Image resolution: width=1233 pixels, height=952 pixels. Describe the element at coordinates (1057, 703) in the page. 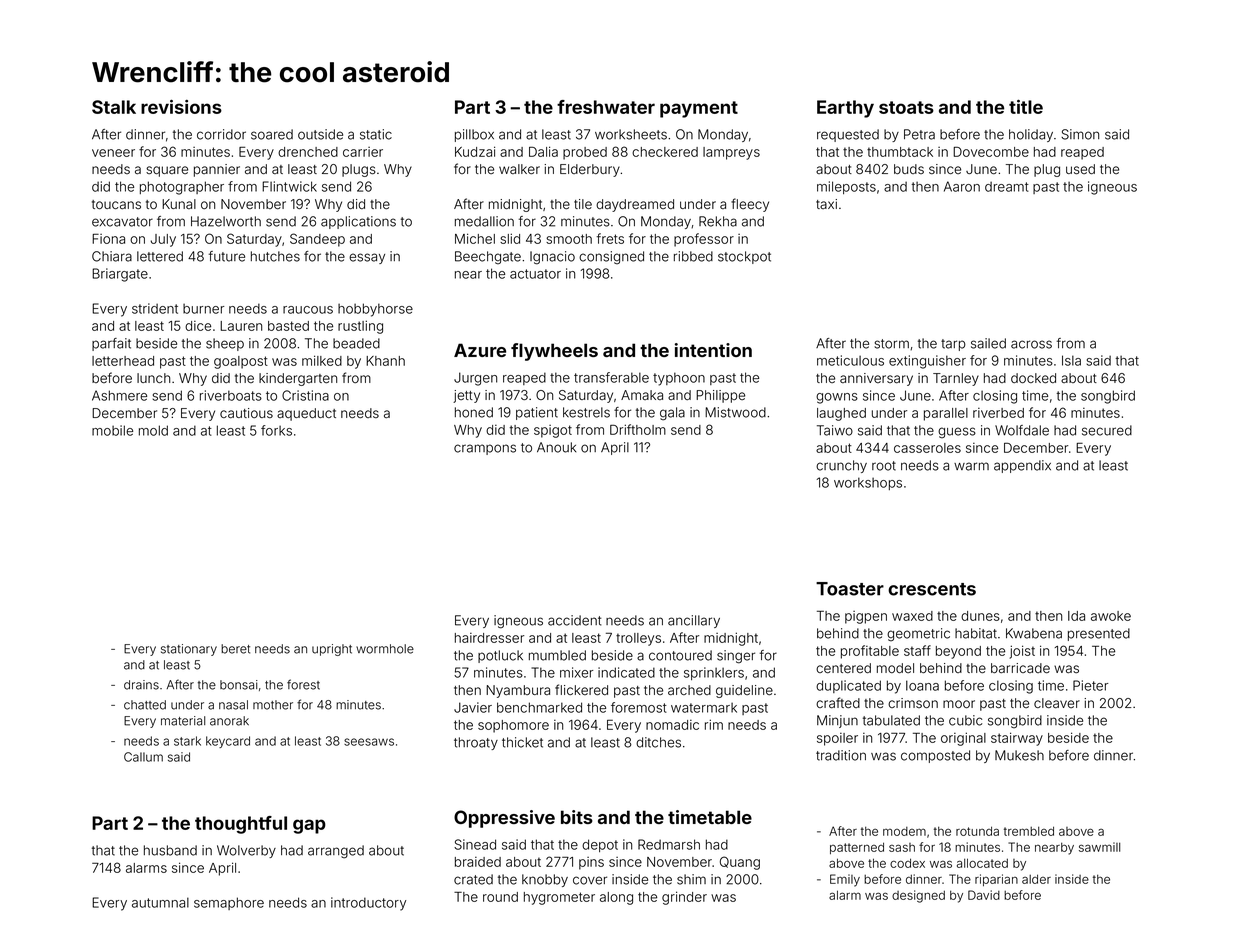

I see `cleaver` at that location.
